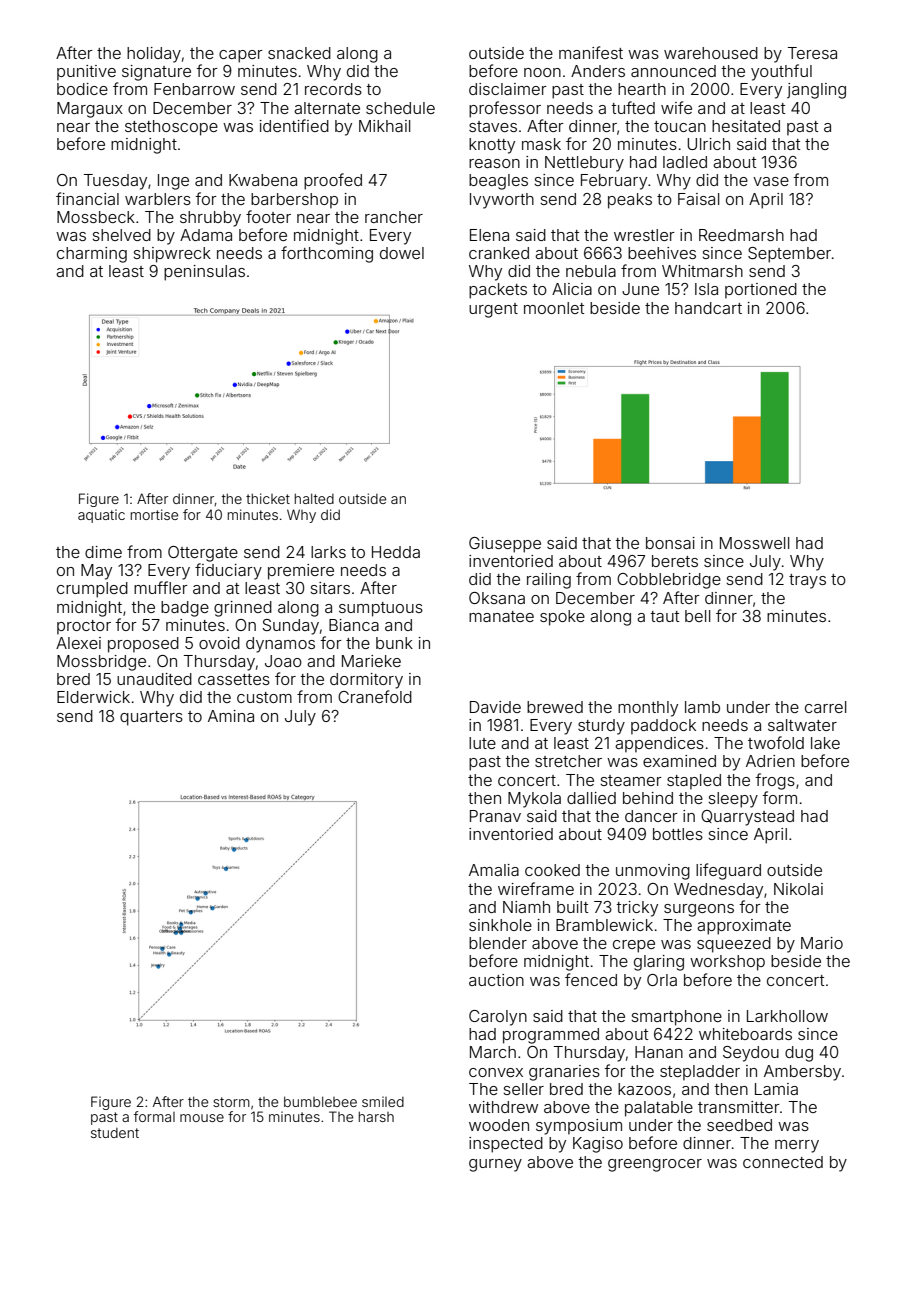 Image resolution: width=908 pixels, height=1316 pixels. Describe the element at coordinates (698, 616) in the screenshot. I see `bell` at that location.
